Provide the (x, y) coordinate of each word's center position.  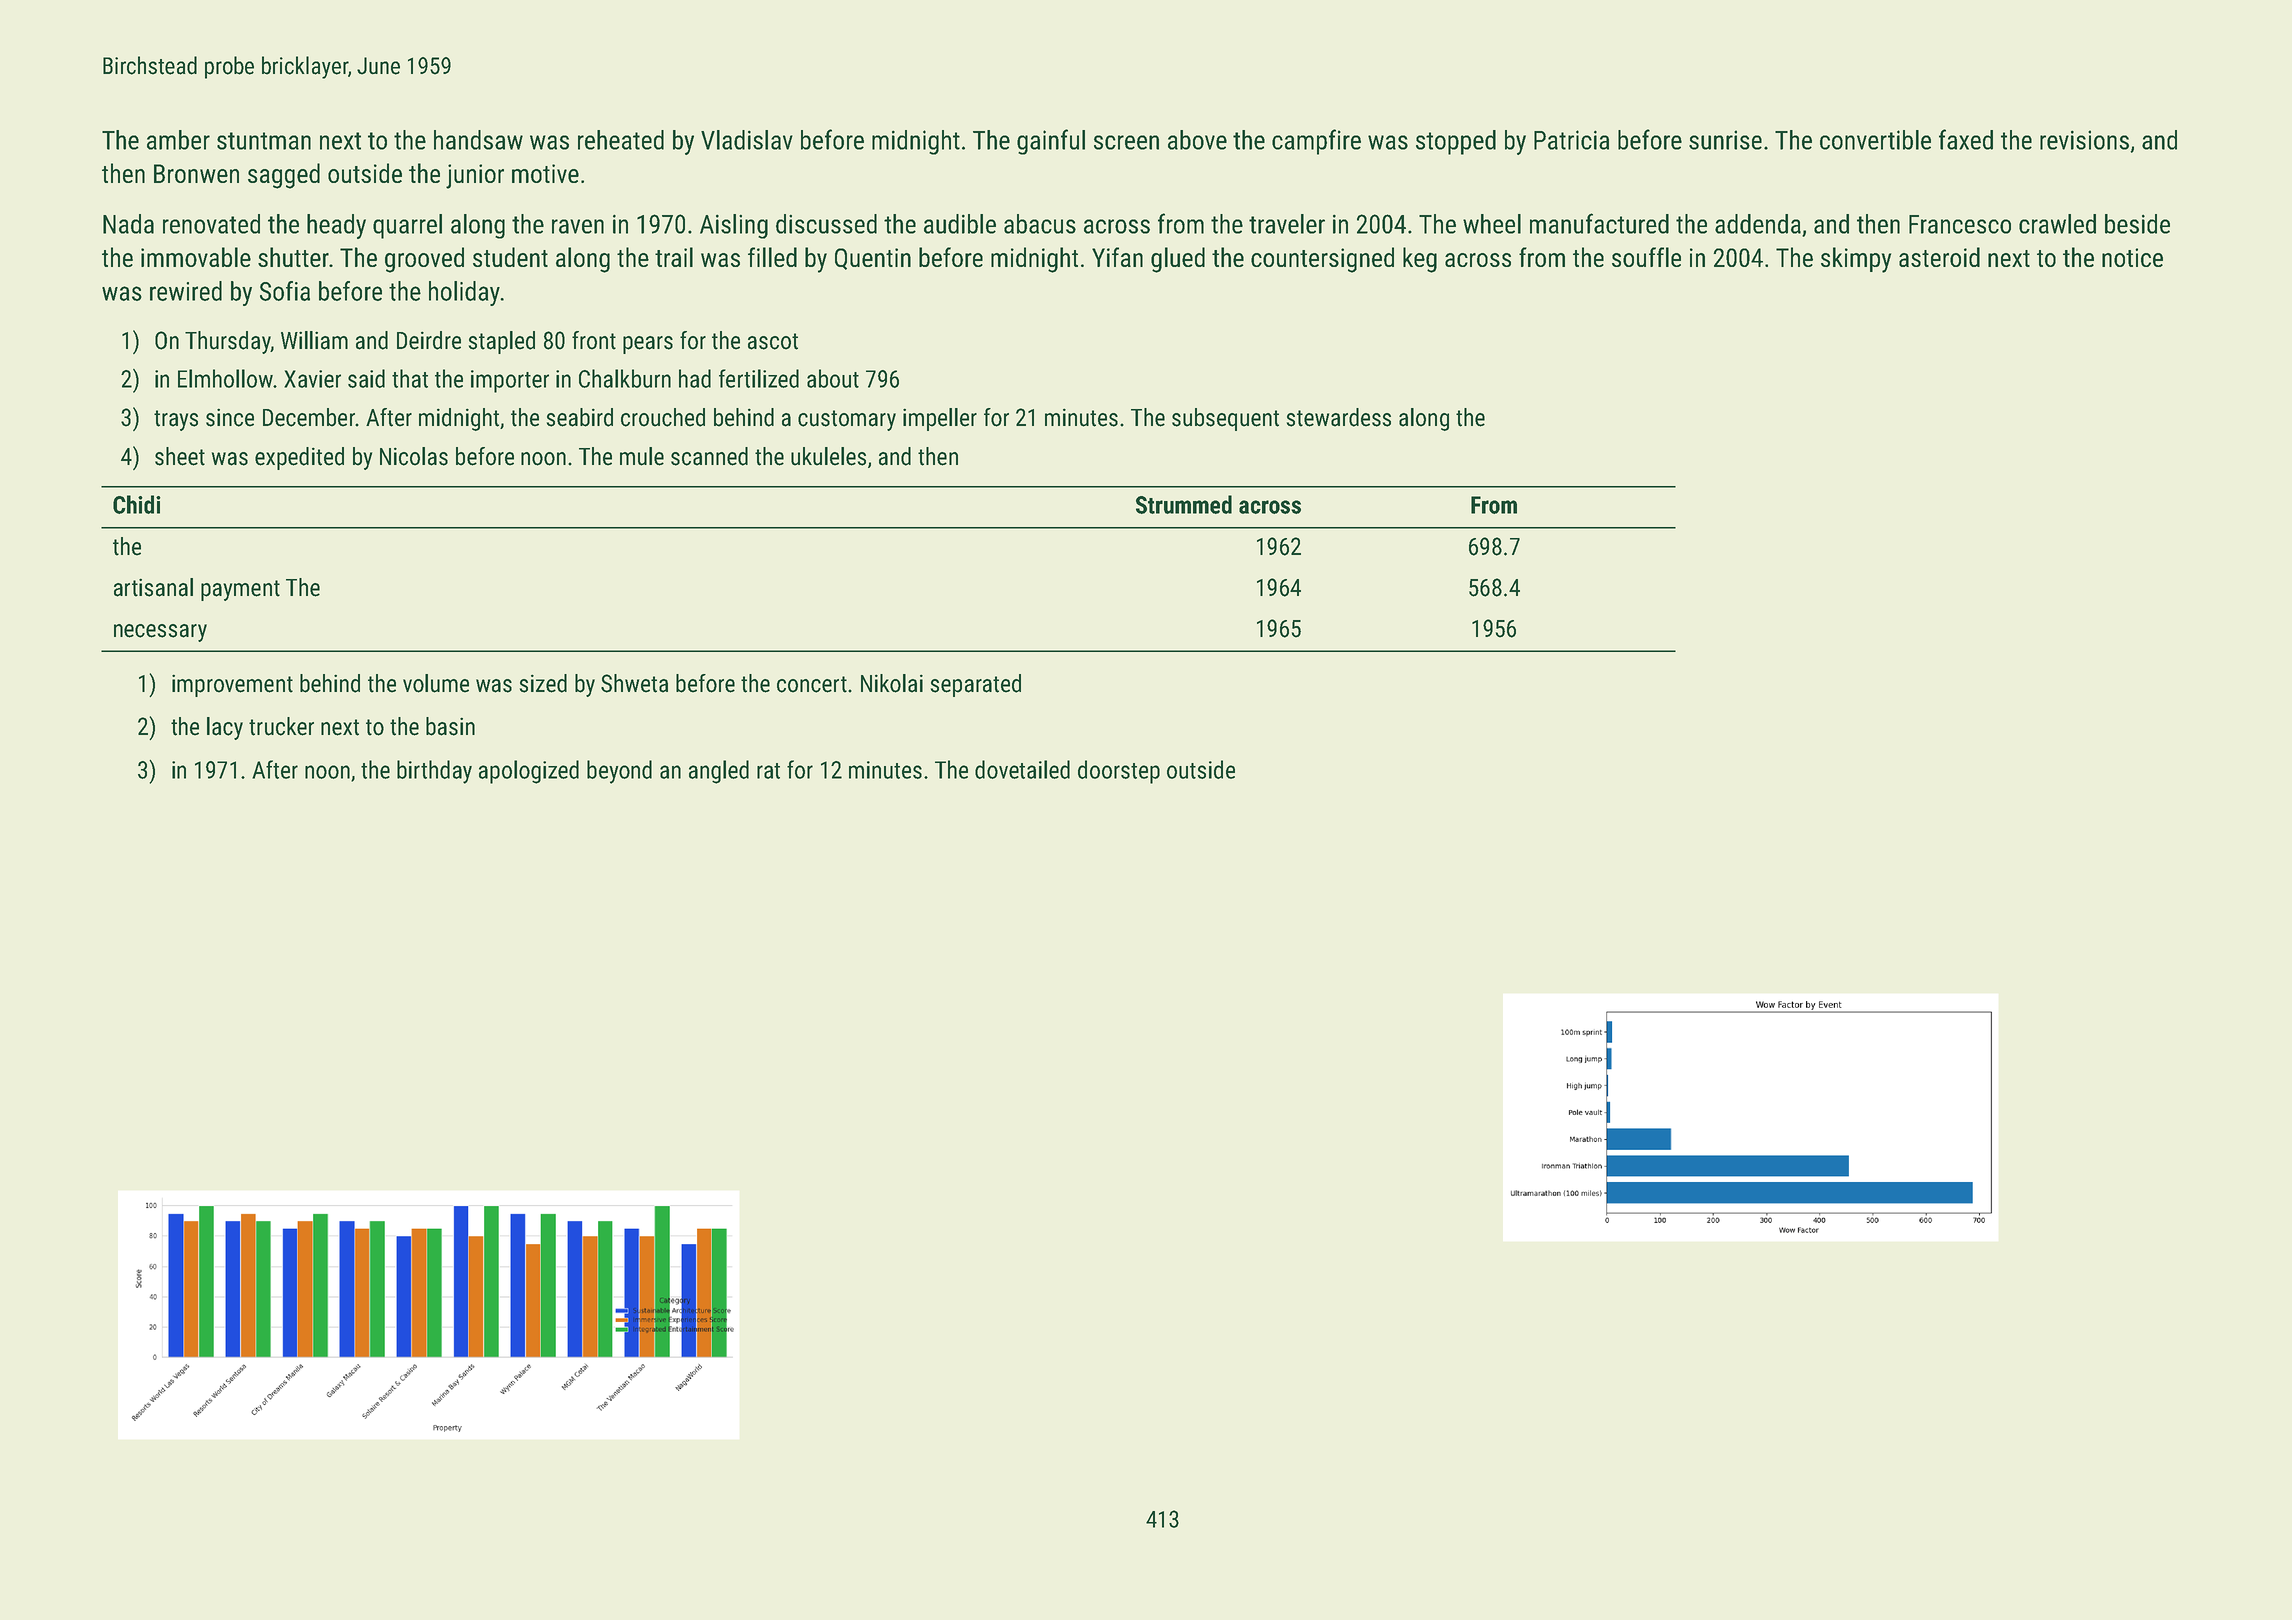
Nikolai (892, 683)
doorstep (1119, 772)
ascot (773, 341)
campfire (1316, 142)
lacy (225, 728)
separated (976, 685)
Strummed (1184, 504)
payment (240, 590)
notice (2132, 257)
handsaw (478, 140)
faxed (1966, 139)
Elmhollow (225, 378)
